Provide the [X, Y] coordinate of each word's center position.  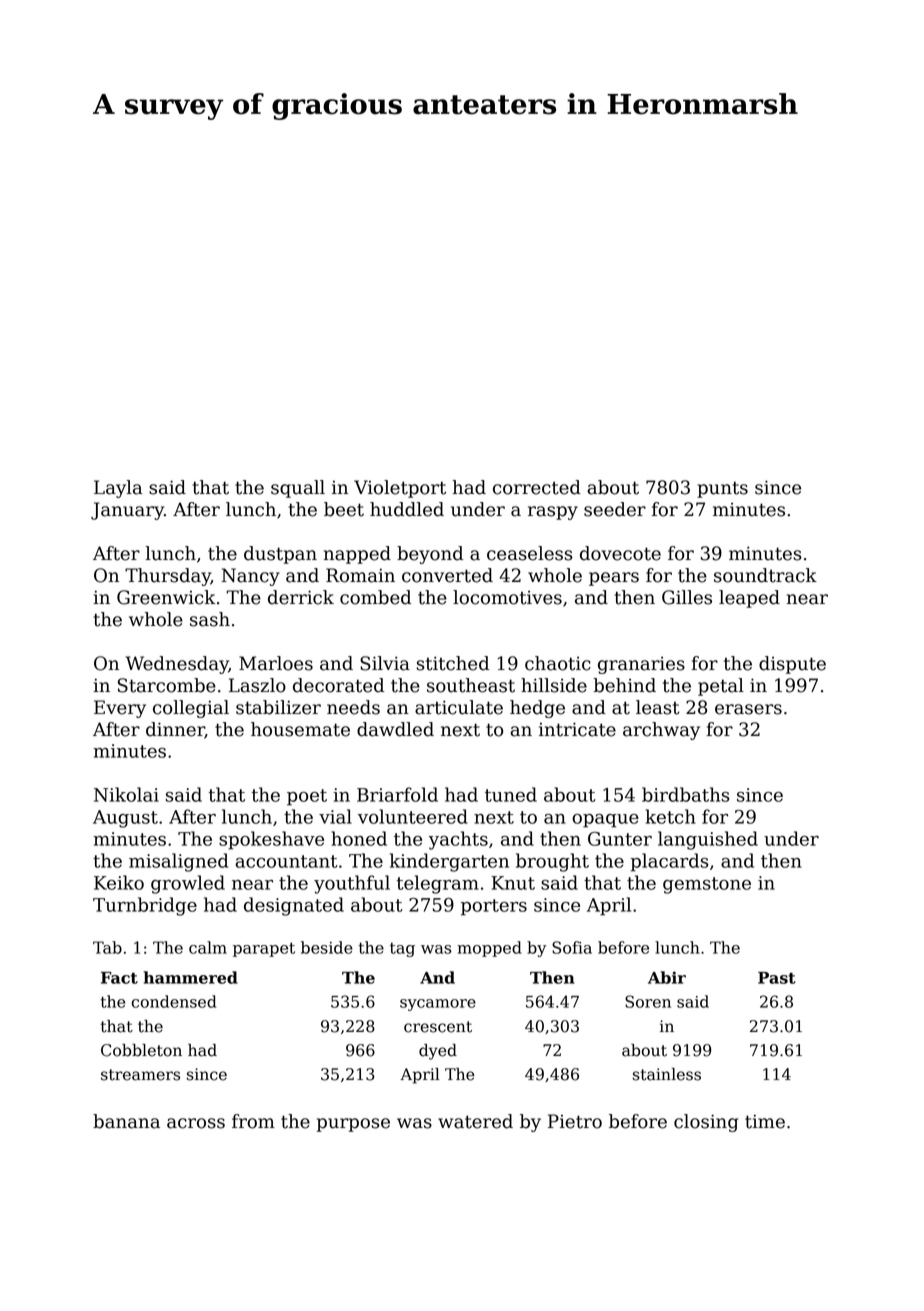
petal [721, 687]
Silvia [385, 663]
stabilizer [278, 707]
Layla [118, 489]
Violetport [400, 489]
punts [722, 489]
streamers [140, 1075]
